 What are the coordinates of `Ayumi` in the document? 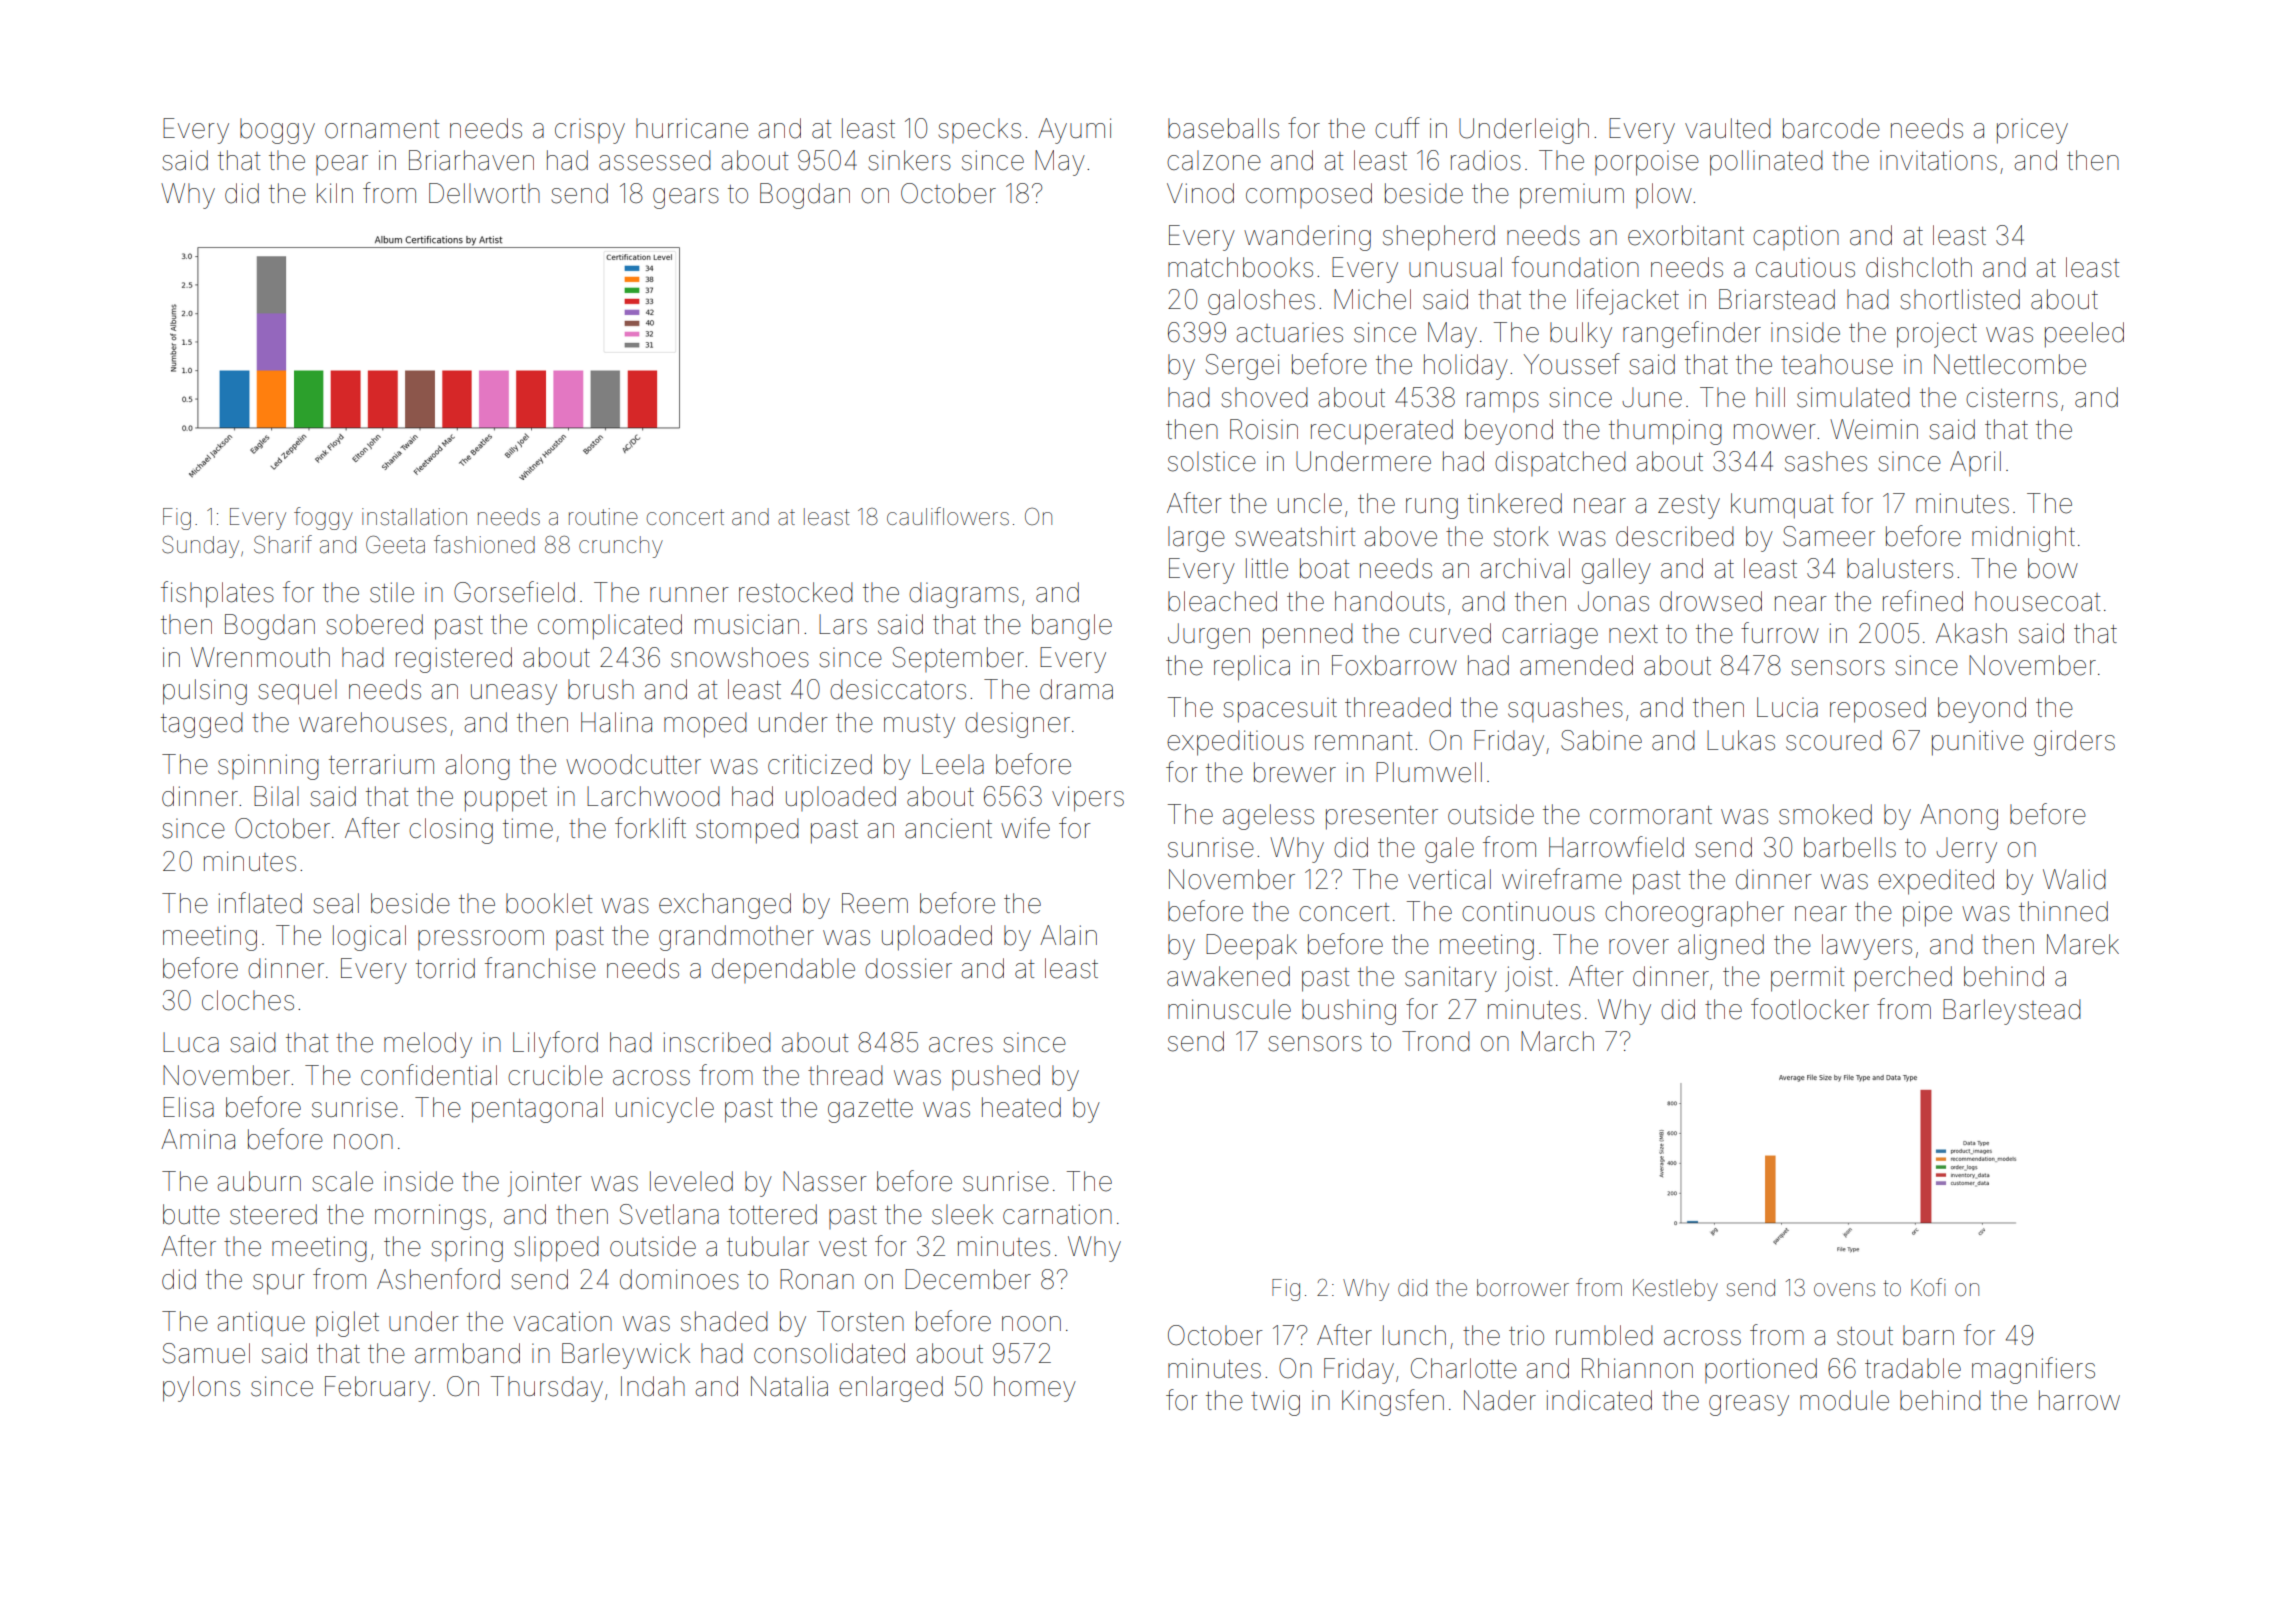 It's located at (1074, 131).
